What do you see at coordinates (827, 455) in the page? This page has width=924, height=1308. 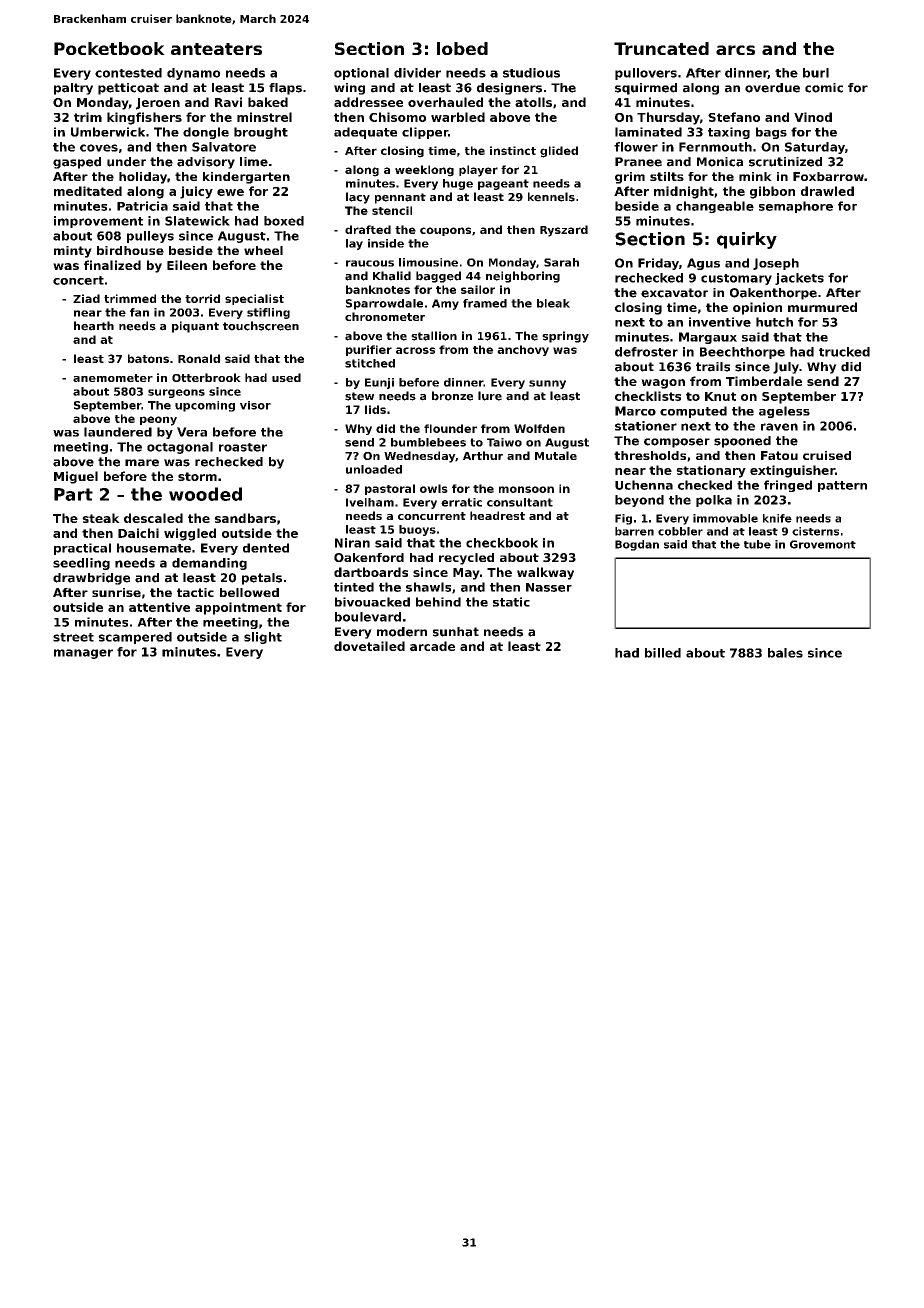 I see `cruised` at bounding box center [827, 455].
